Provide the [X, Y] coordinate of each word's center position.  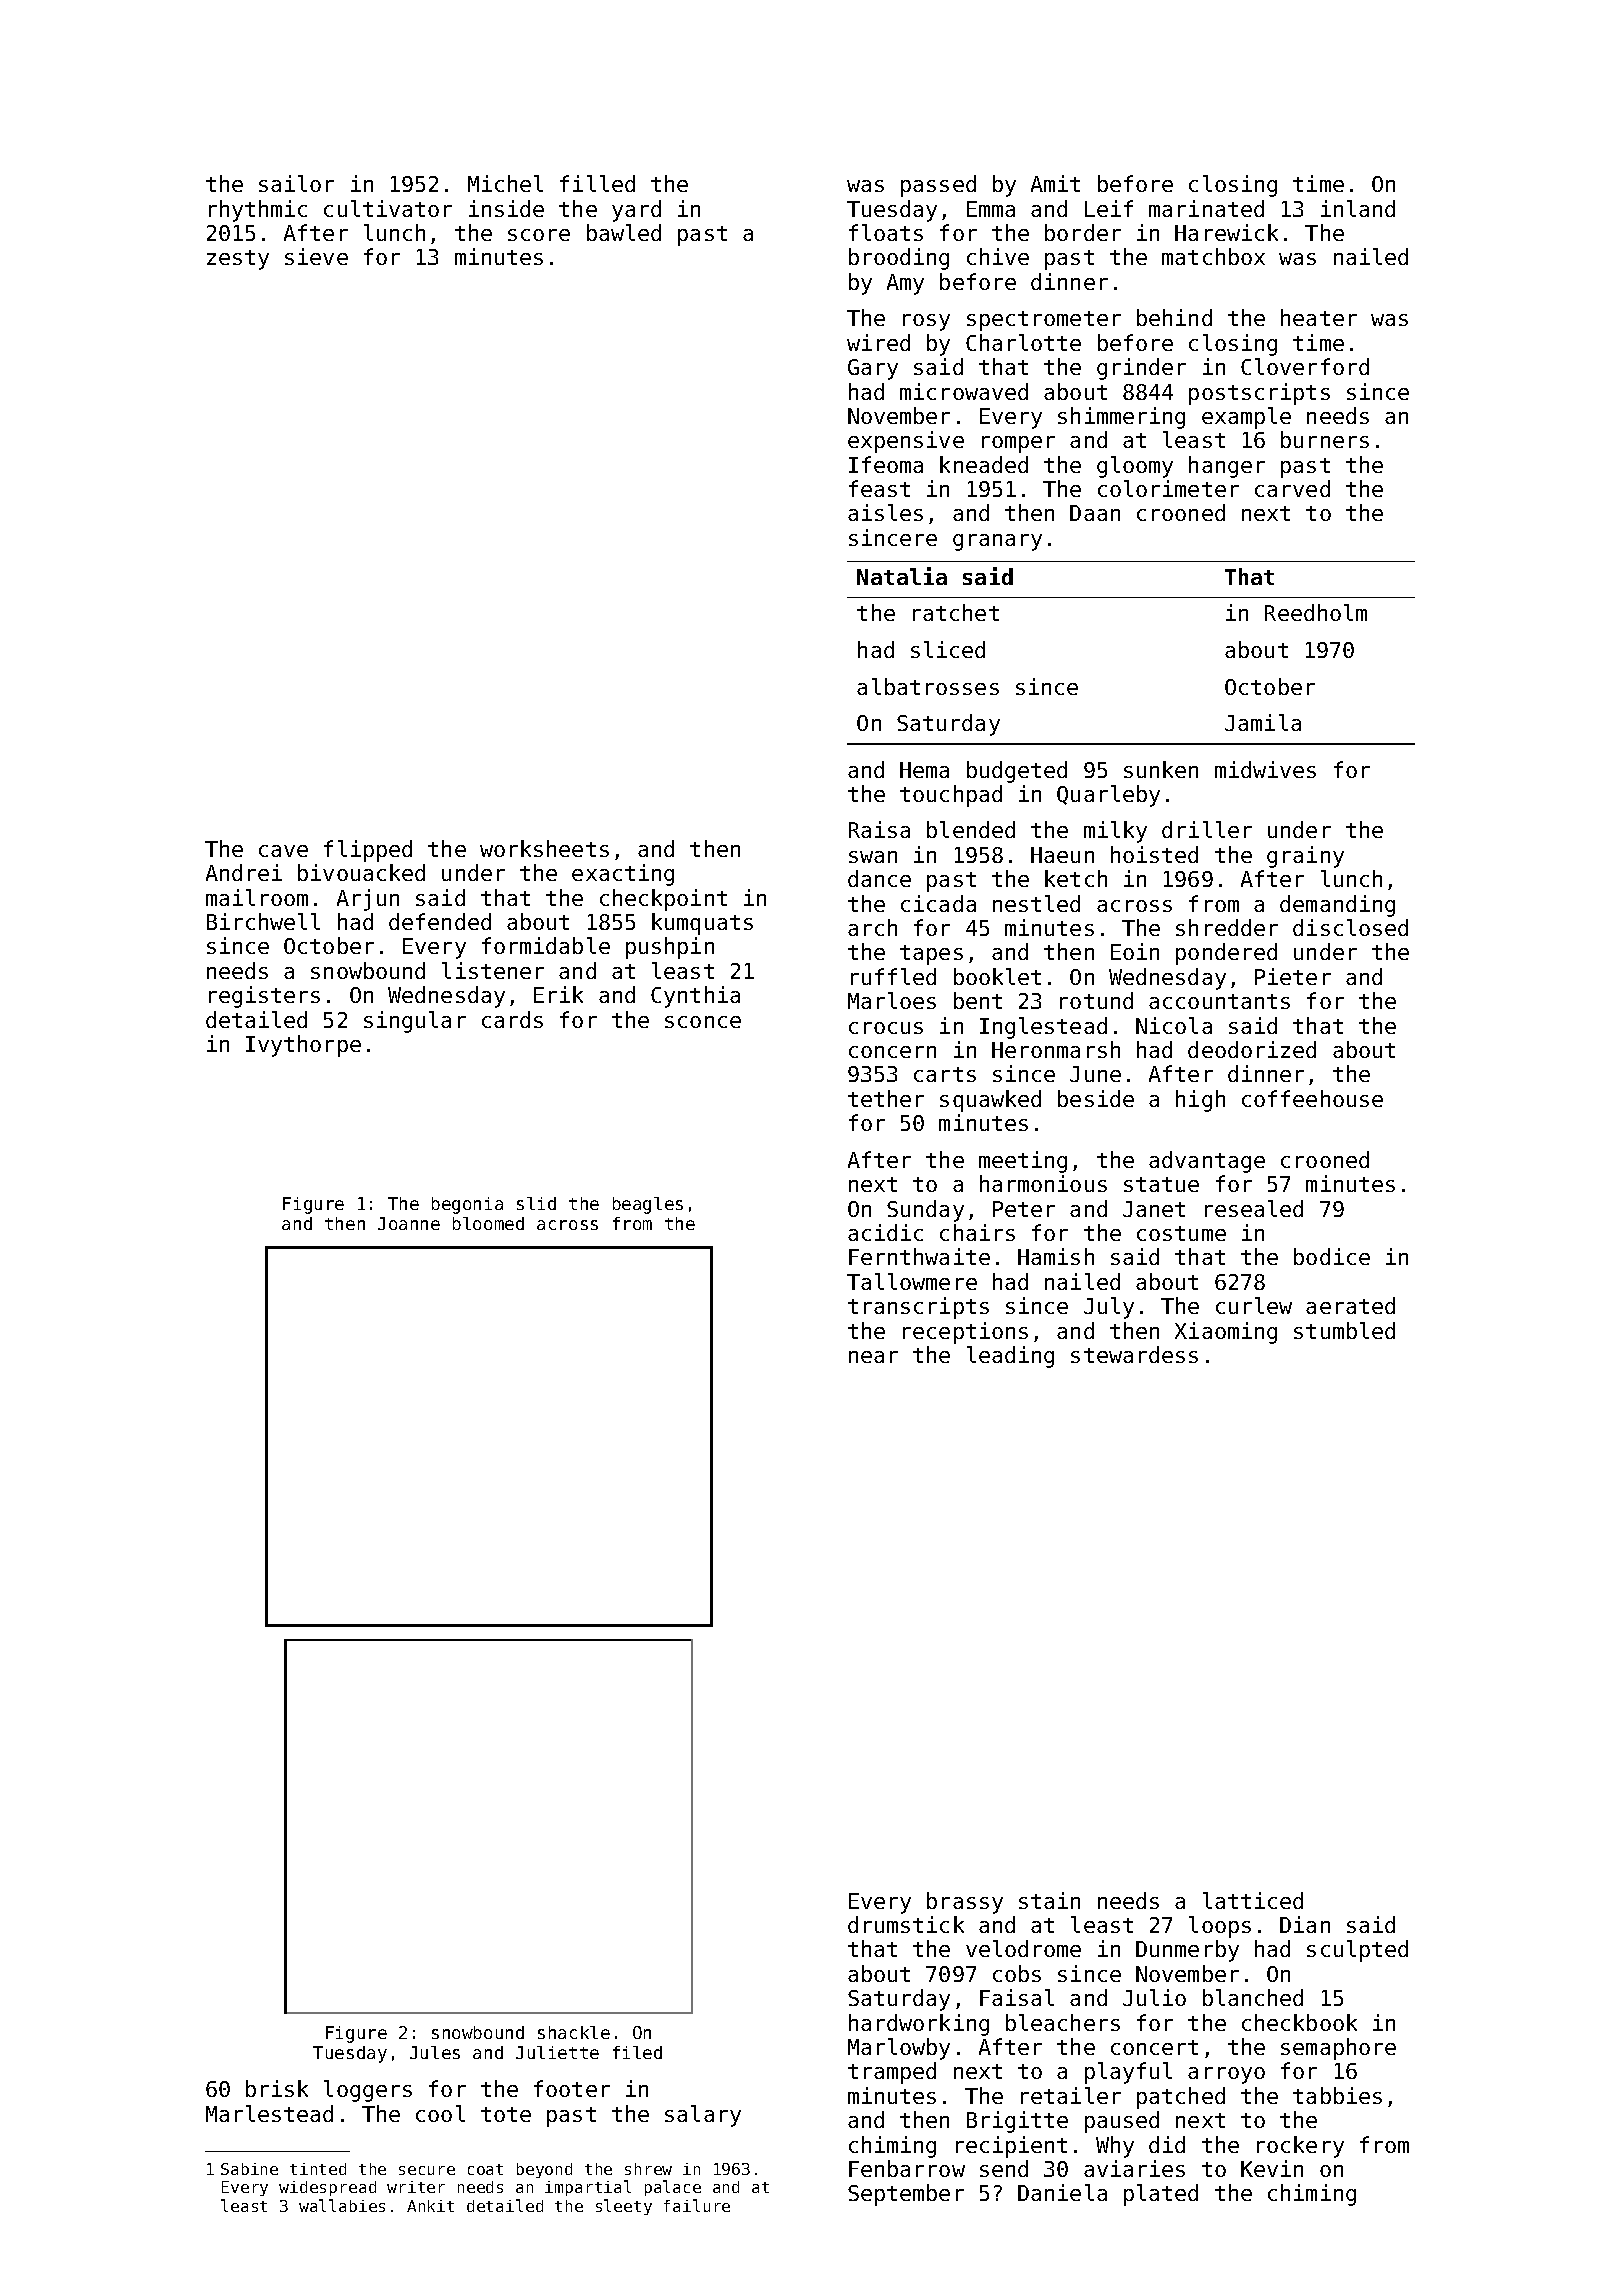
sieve [316, 256]
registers [264, 997]
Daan [1095, 513]
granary [997, 542]
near [873, 1357]
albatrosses [928, 686]
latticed [1253, 1900]
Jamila [1263, 722]
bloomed [488, 1223]
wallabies [342, 2205]
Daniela [1062, 2192]
